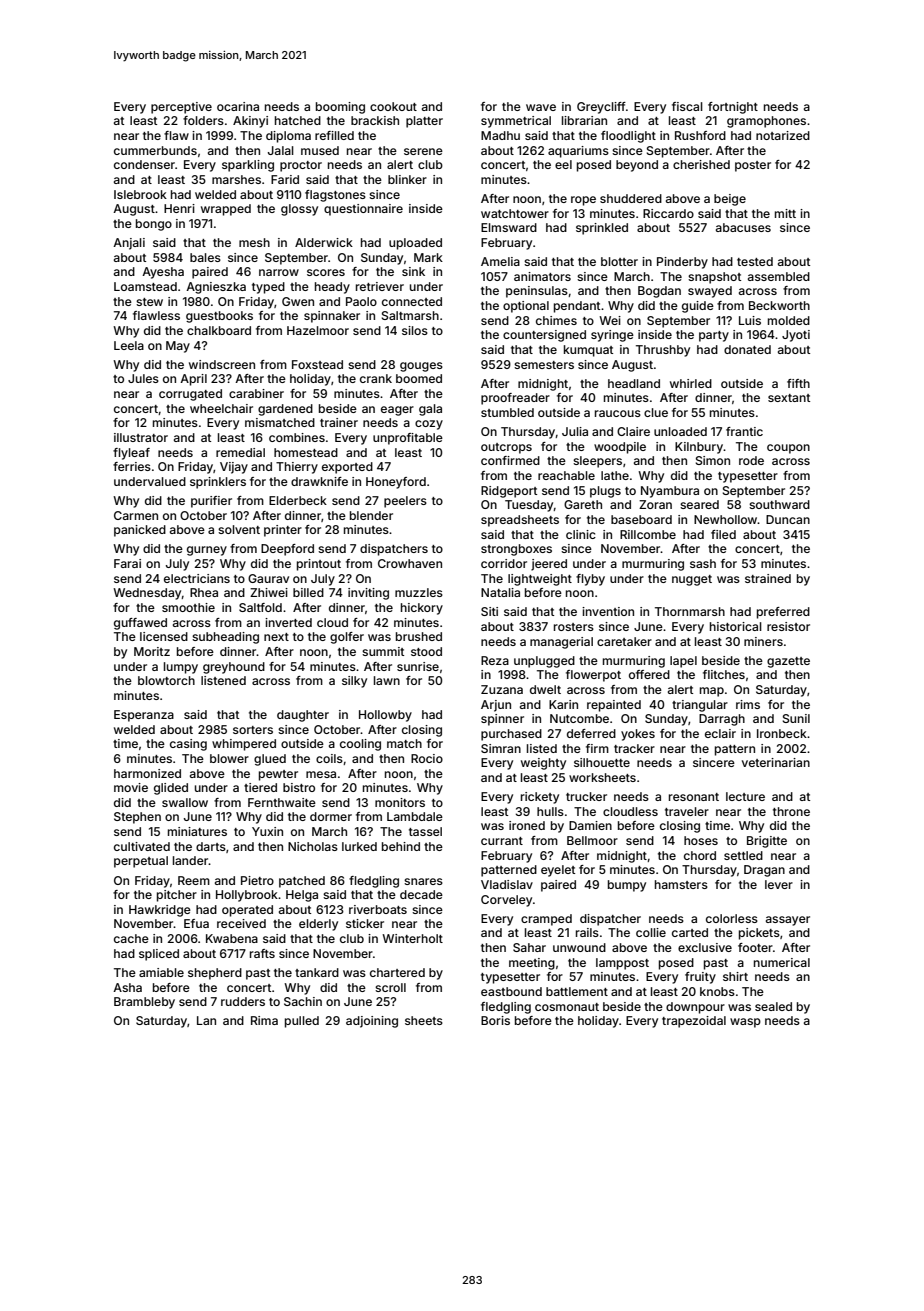 The image size is (924, 1311). Describe the element at coordinates (285, 179) in the screenshot. I see `Farid` at that location.
